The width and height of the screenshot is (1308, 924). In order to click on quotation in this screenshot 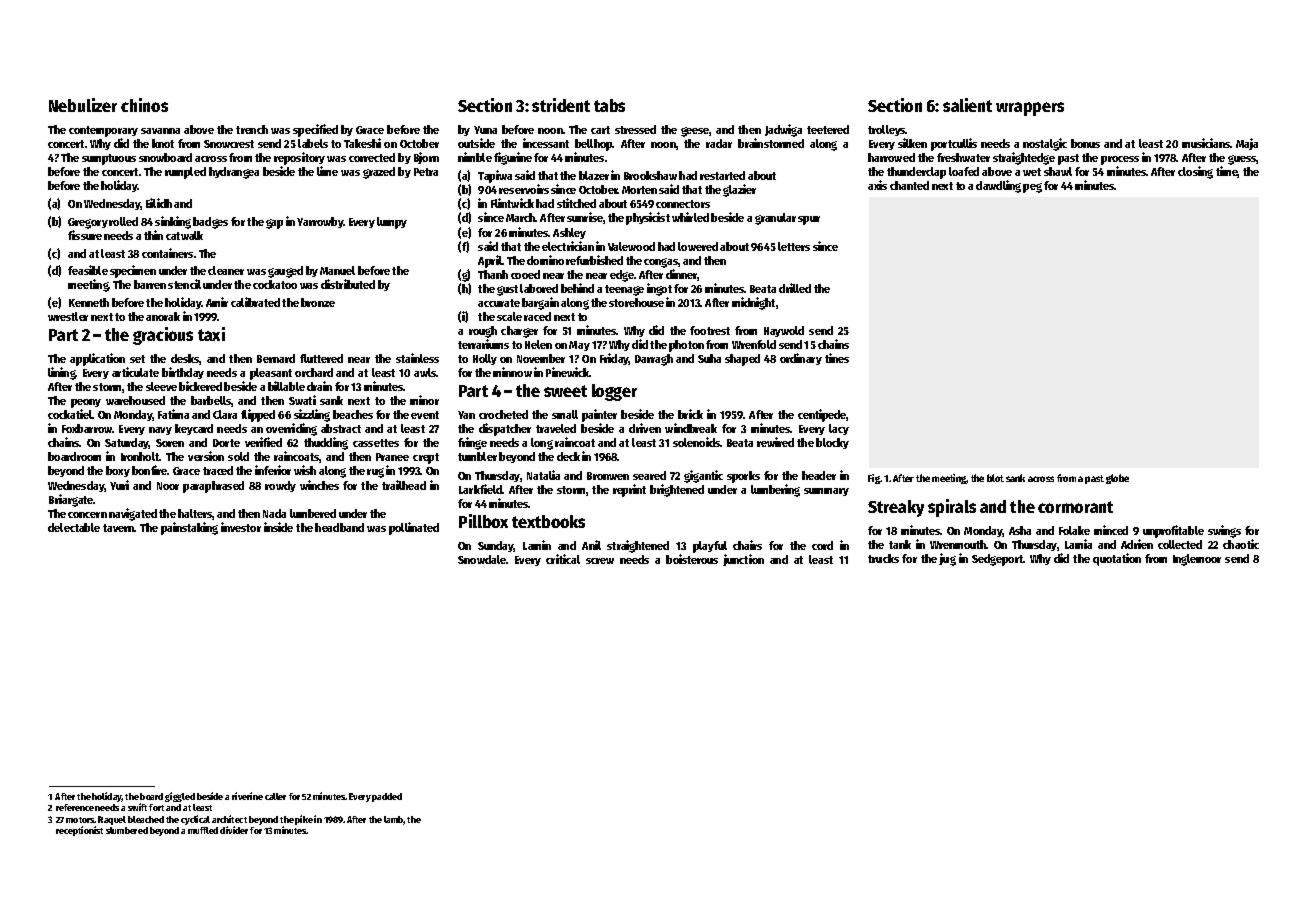, I will do `click(1117, 559)`.
